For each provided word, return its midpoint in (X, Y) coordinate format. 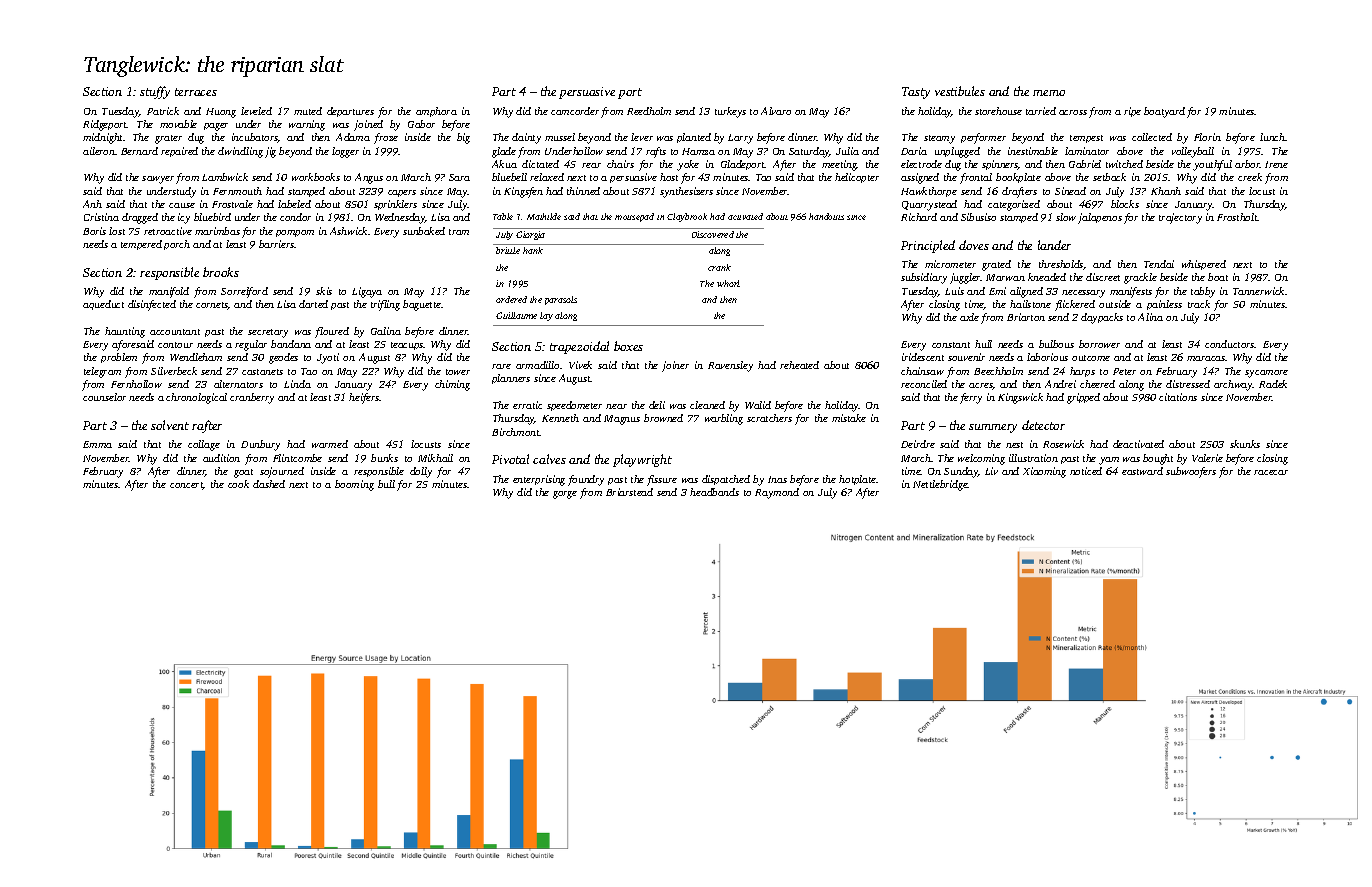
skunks (1245, 444)
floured (332, 332)
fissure (662, 480)
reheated (799, 365)
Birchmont (516, 432)
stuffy (155, 92)
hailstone (1030, 304)
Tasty (916, 93)
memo (1049, 93)
